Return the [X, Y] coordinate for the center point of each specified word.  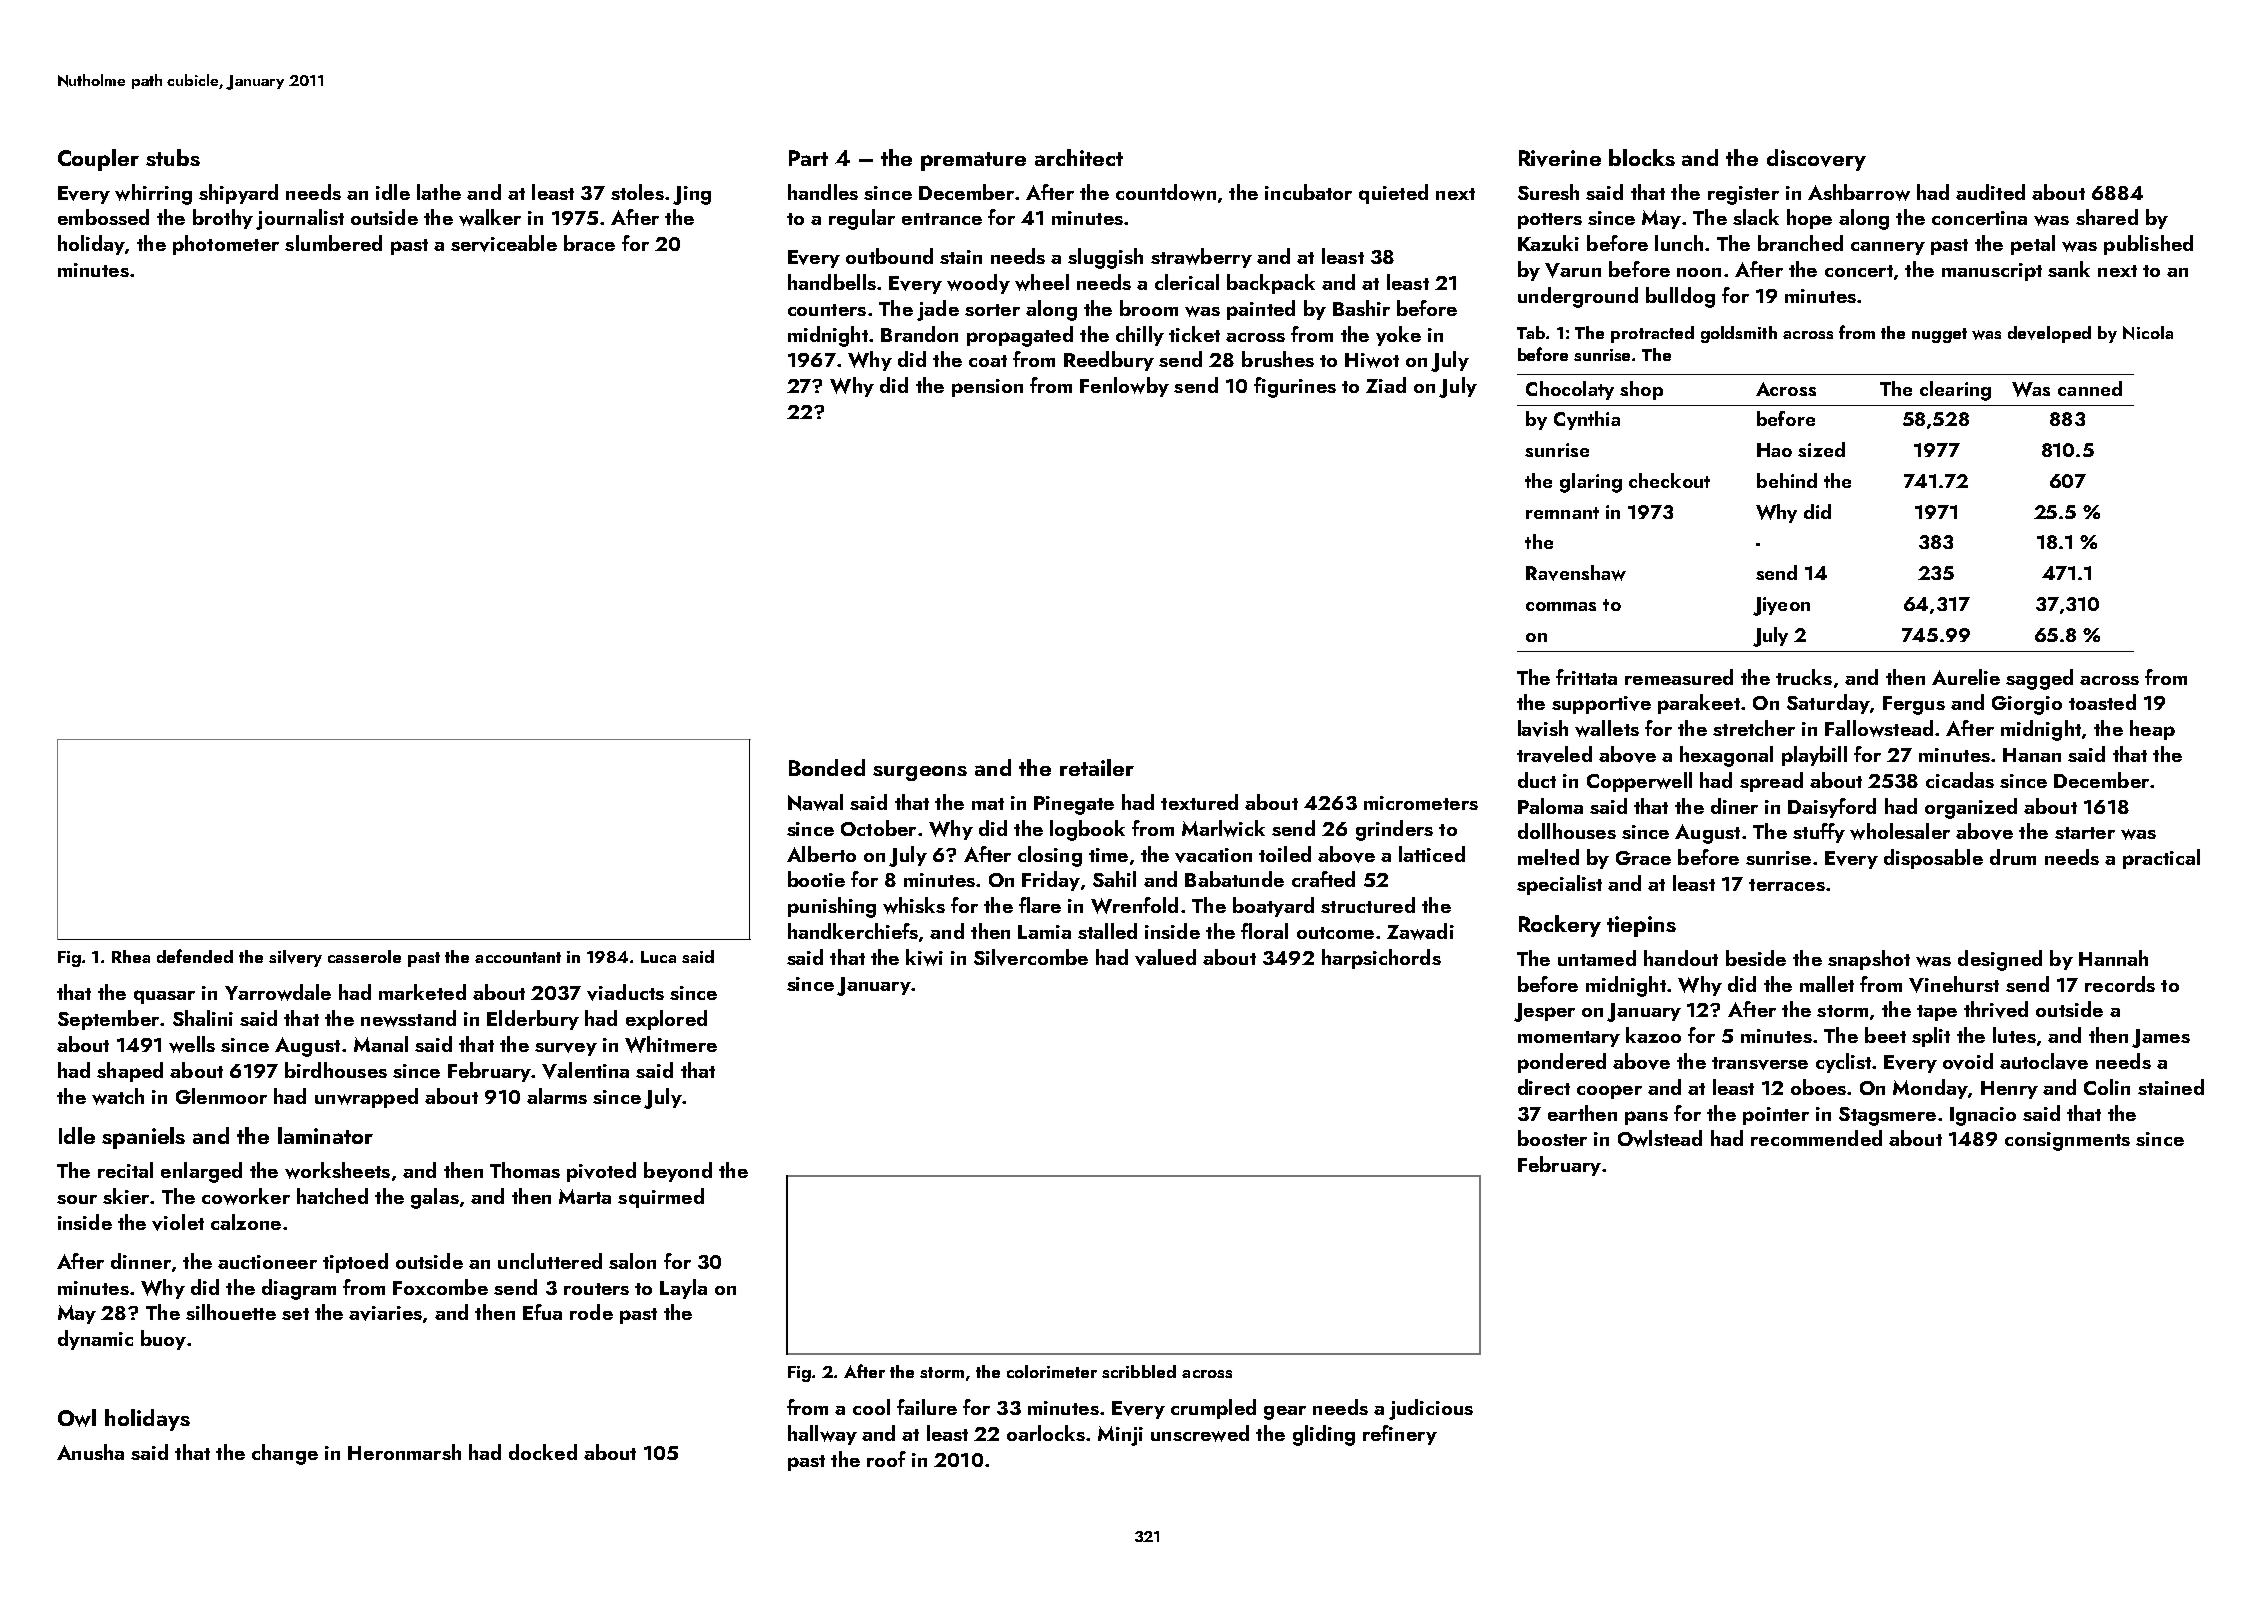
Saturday [1828, 704]
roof [886, 1459]
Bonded [827, 767]
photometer [226, 245]
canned [2090, 388]
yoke [1398, 336]
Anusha [90, 1452]
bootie [816, 879]
